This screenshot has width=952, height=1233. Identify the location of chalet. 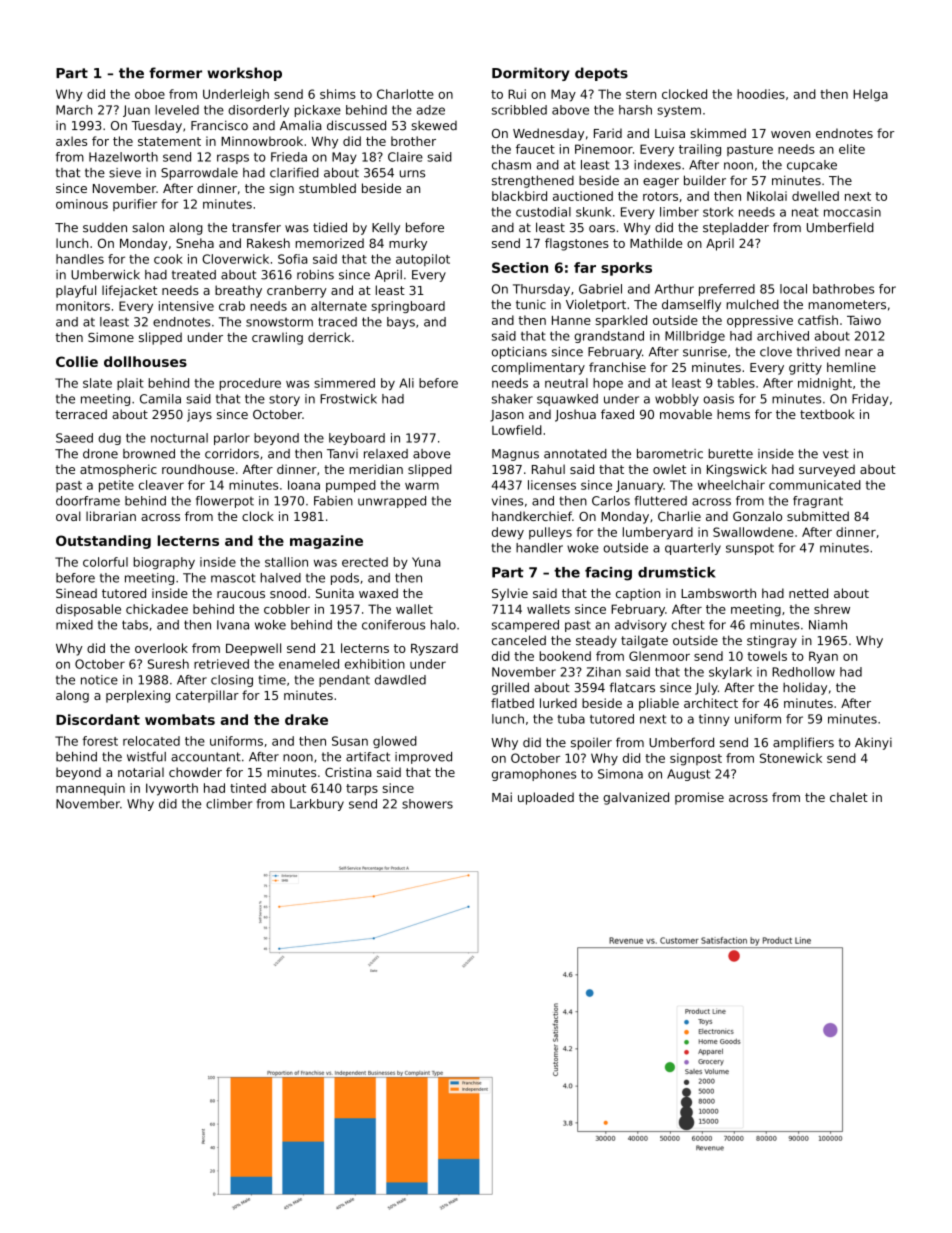
(849, 797).
